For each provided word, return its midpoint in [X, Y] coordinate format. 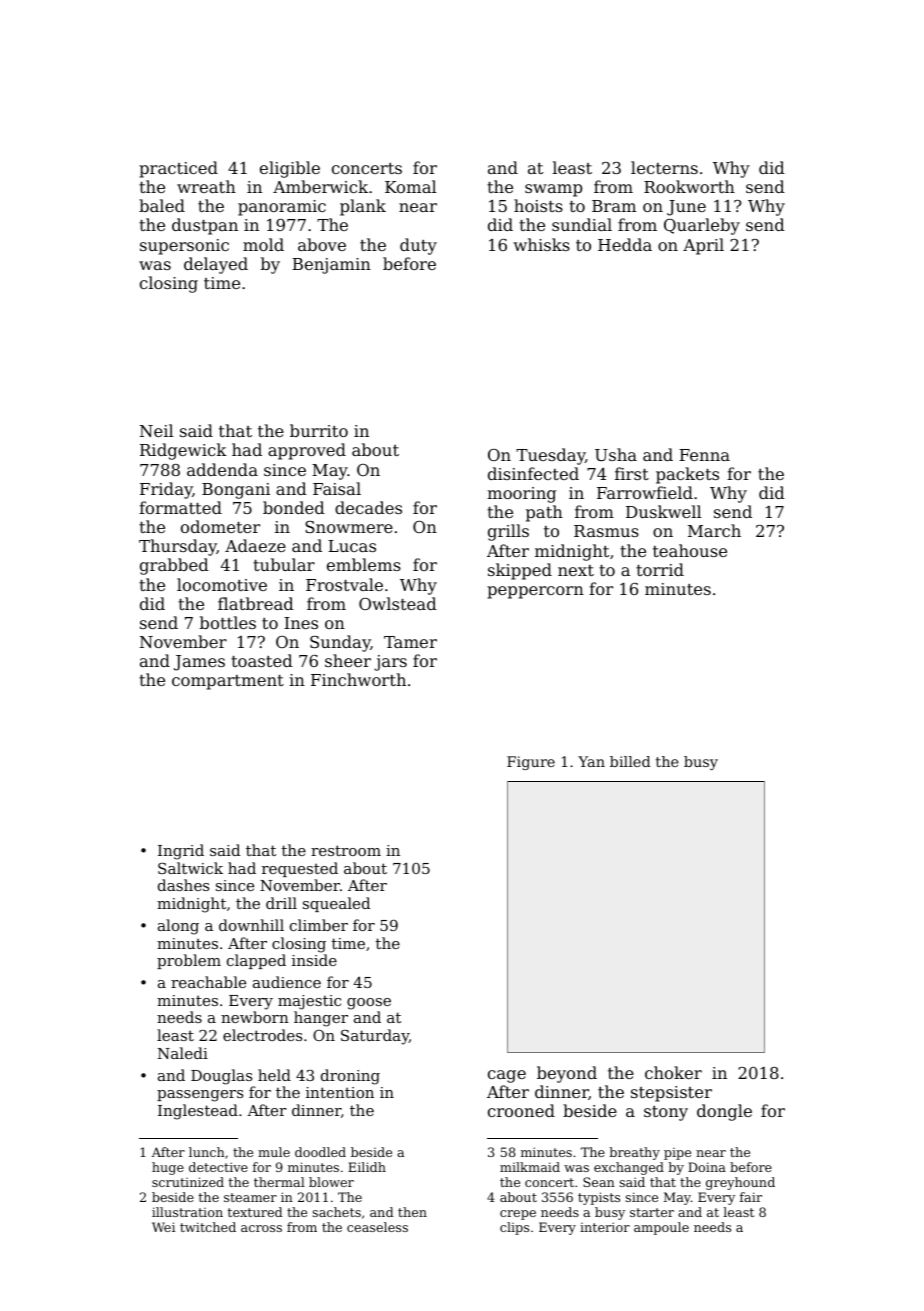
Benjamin [331, 266]
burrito [319, 430]
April [703, 246]
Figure [531, 763]
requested [300, 869]
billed [630, 761]
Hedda [625, 244]
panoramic [282, 208]
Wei [163, 1227]
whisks [541, 244]
